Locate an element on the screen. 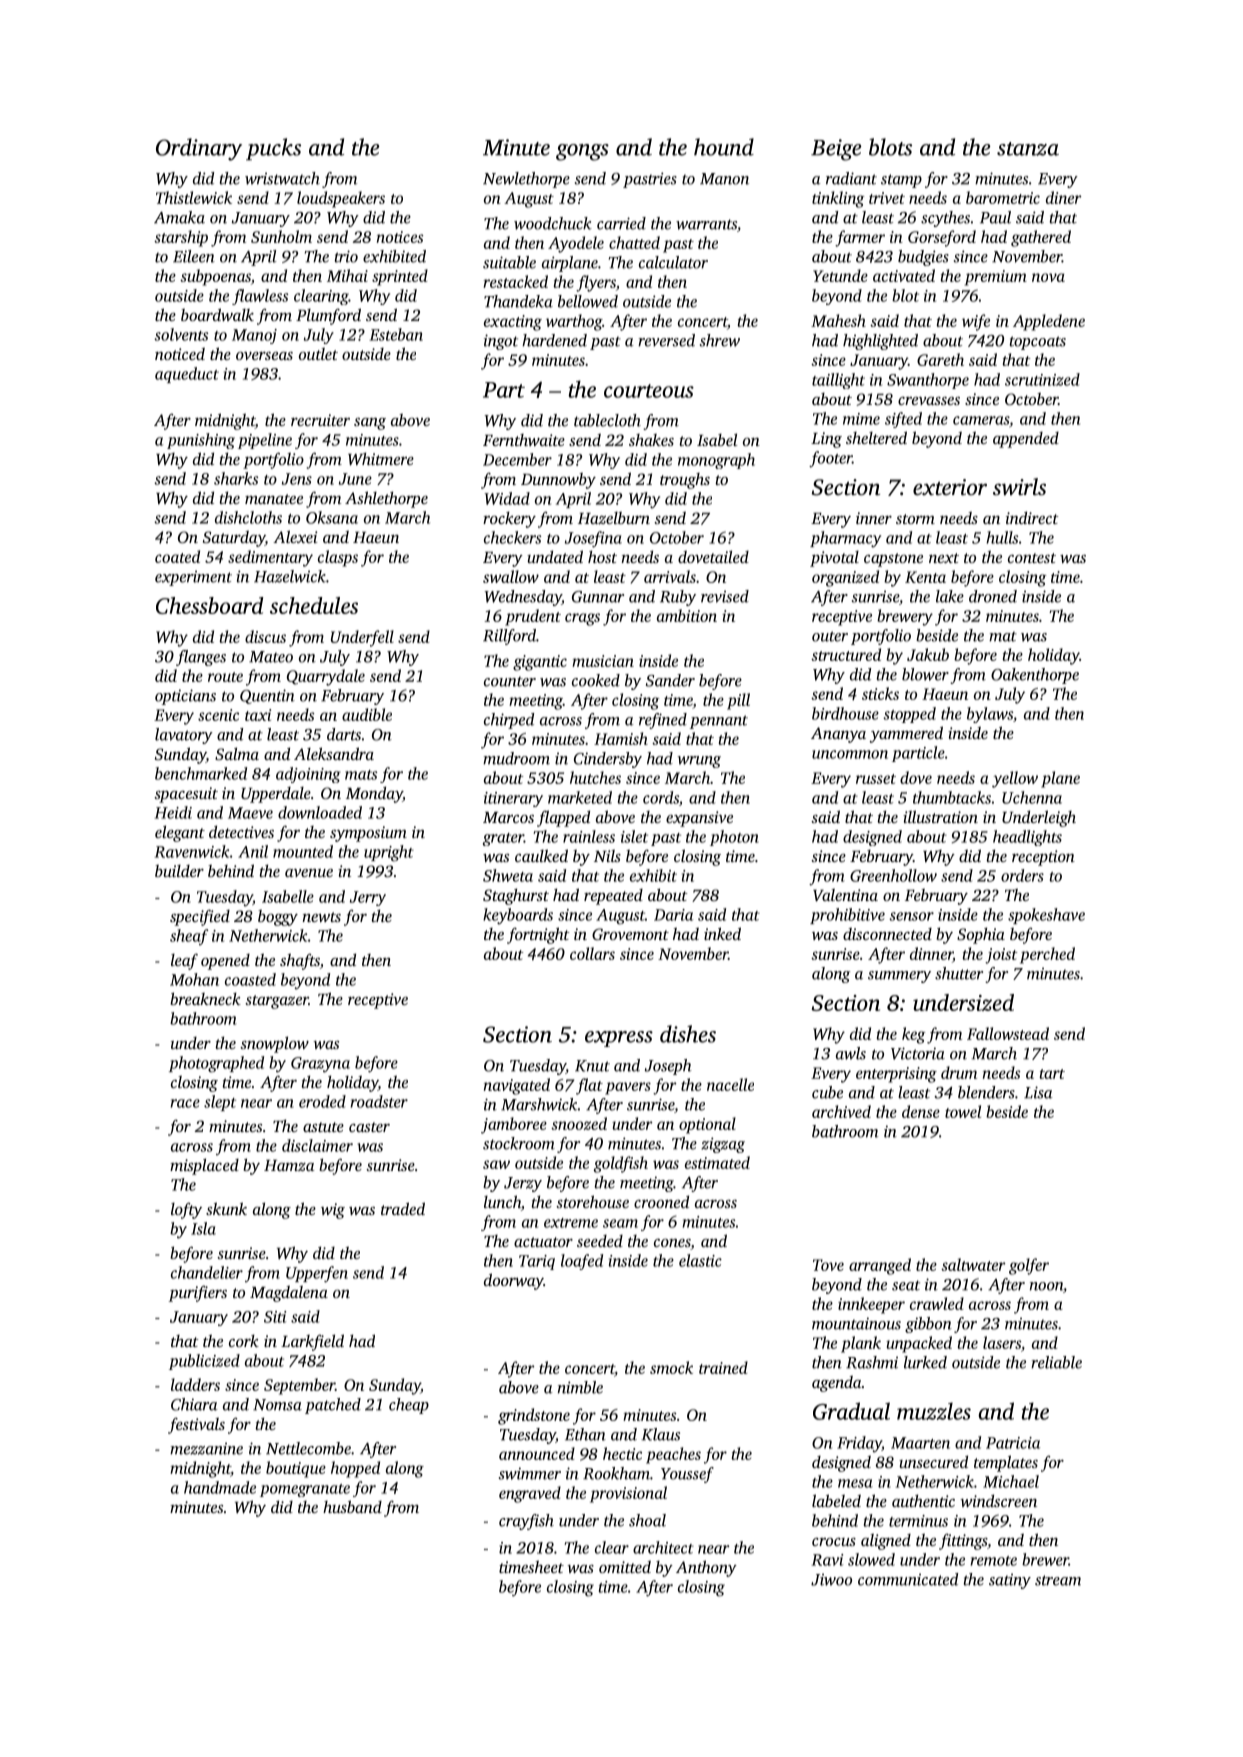 The width and height of the screenshot is (1243, 1757). snowplow is located at coordinates (274, 1044).
